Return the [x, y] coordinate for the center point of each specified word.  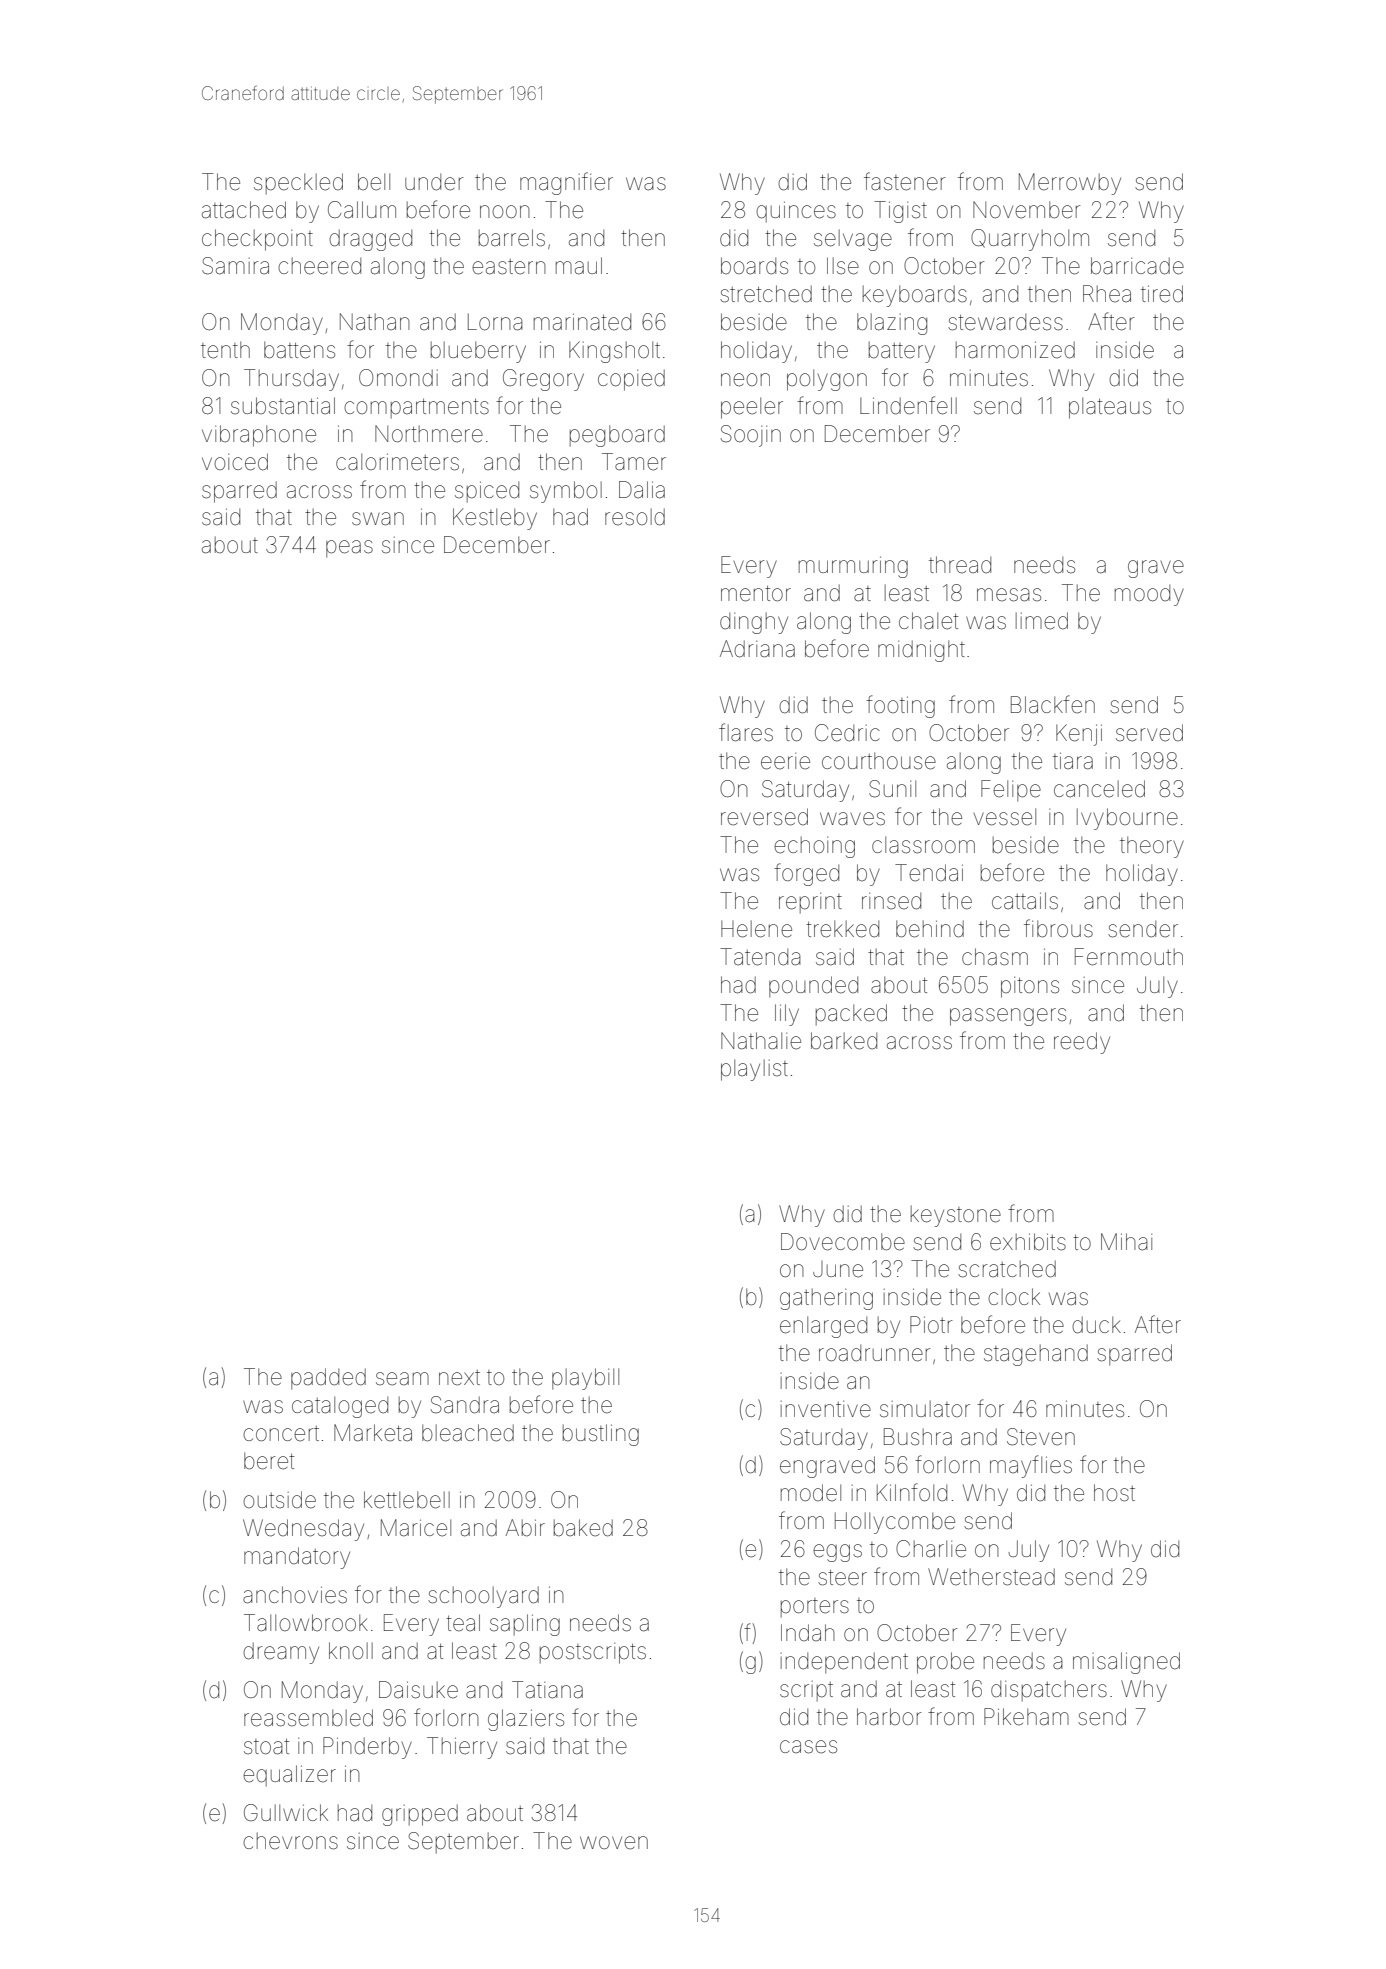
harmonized [1015, 350]
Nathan [375, 321]
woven [614, 1843]
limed [1042, 621]
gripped [420, 1815]
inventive [826, 1409]
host [1114, 1493]
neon [745, 380]
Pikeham [1026, 1717]
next [459, 1378]
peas [349, 549]
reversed [764, 817]
